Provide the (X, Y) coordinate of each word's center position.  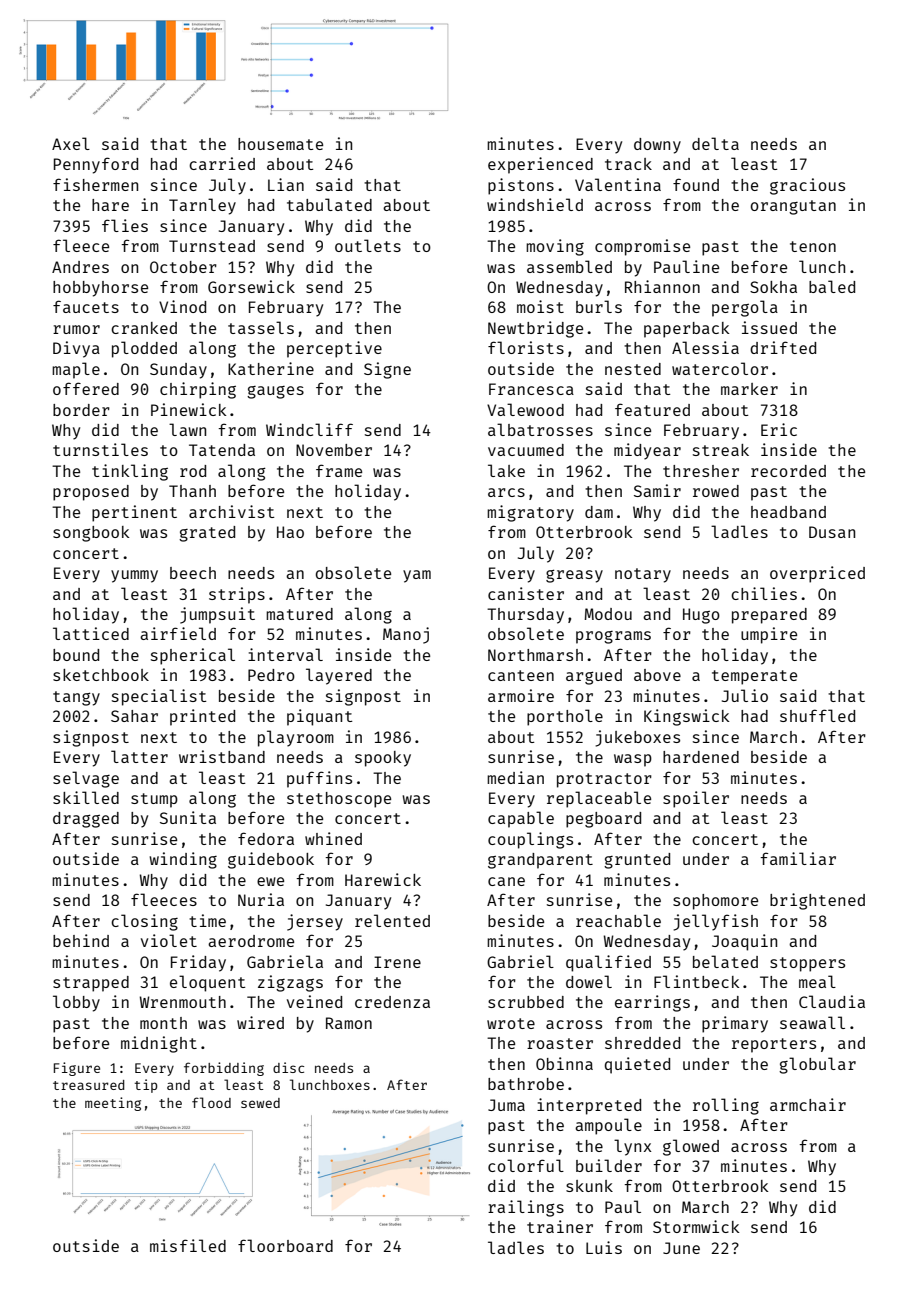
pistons (521, 186)
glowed (691, 1147)
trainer (560, 1226)
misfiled (188, 1245)
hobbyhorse (100, 289)
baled (832, 286)
